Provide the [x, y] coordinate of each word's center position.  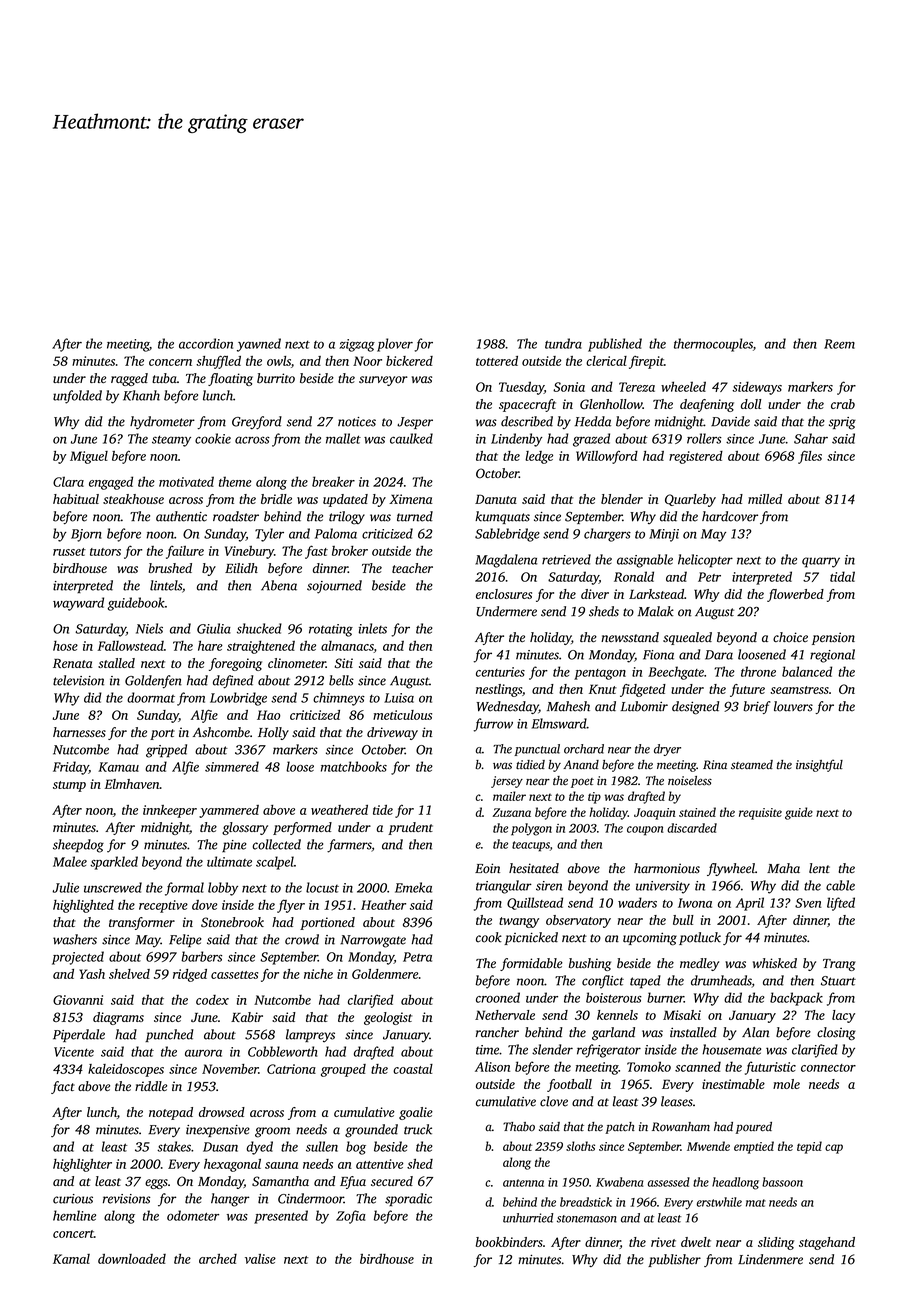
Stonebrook [232, 922]
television [78, 680]
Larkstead [656, 594]
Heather [383, 905]
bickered [409, 361]
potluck [700, 938]
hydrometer [162, 423]
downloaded [132, 1259]
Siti [344, 663]
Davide [730, 421]
